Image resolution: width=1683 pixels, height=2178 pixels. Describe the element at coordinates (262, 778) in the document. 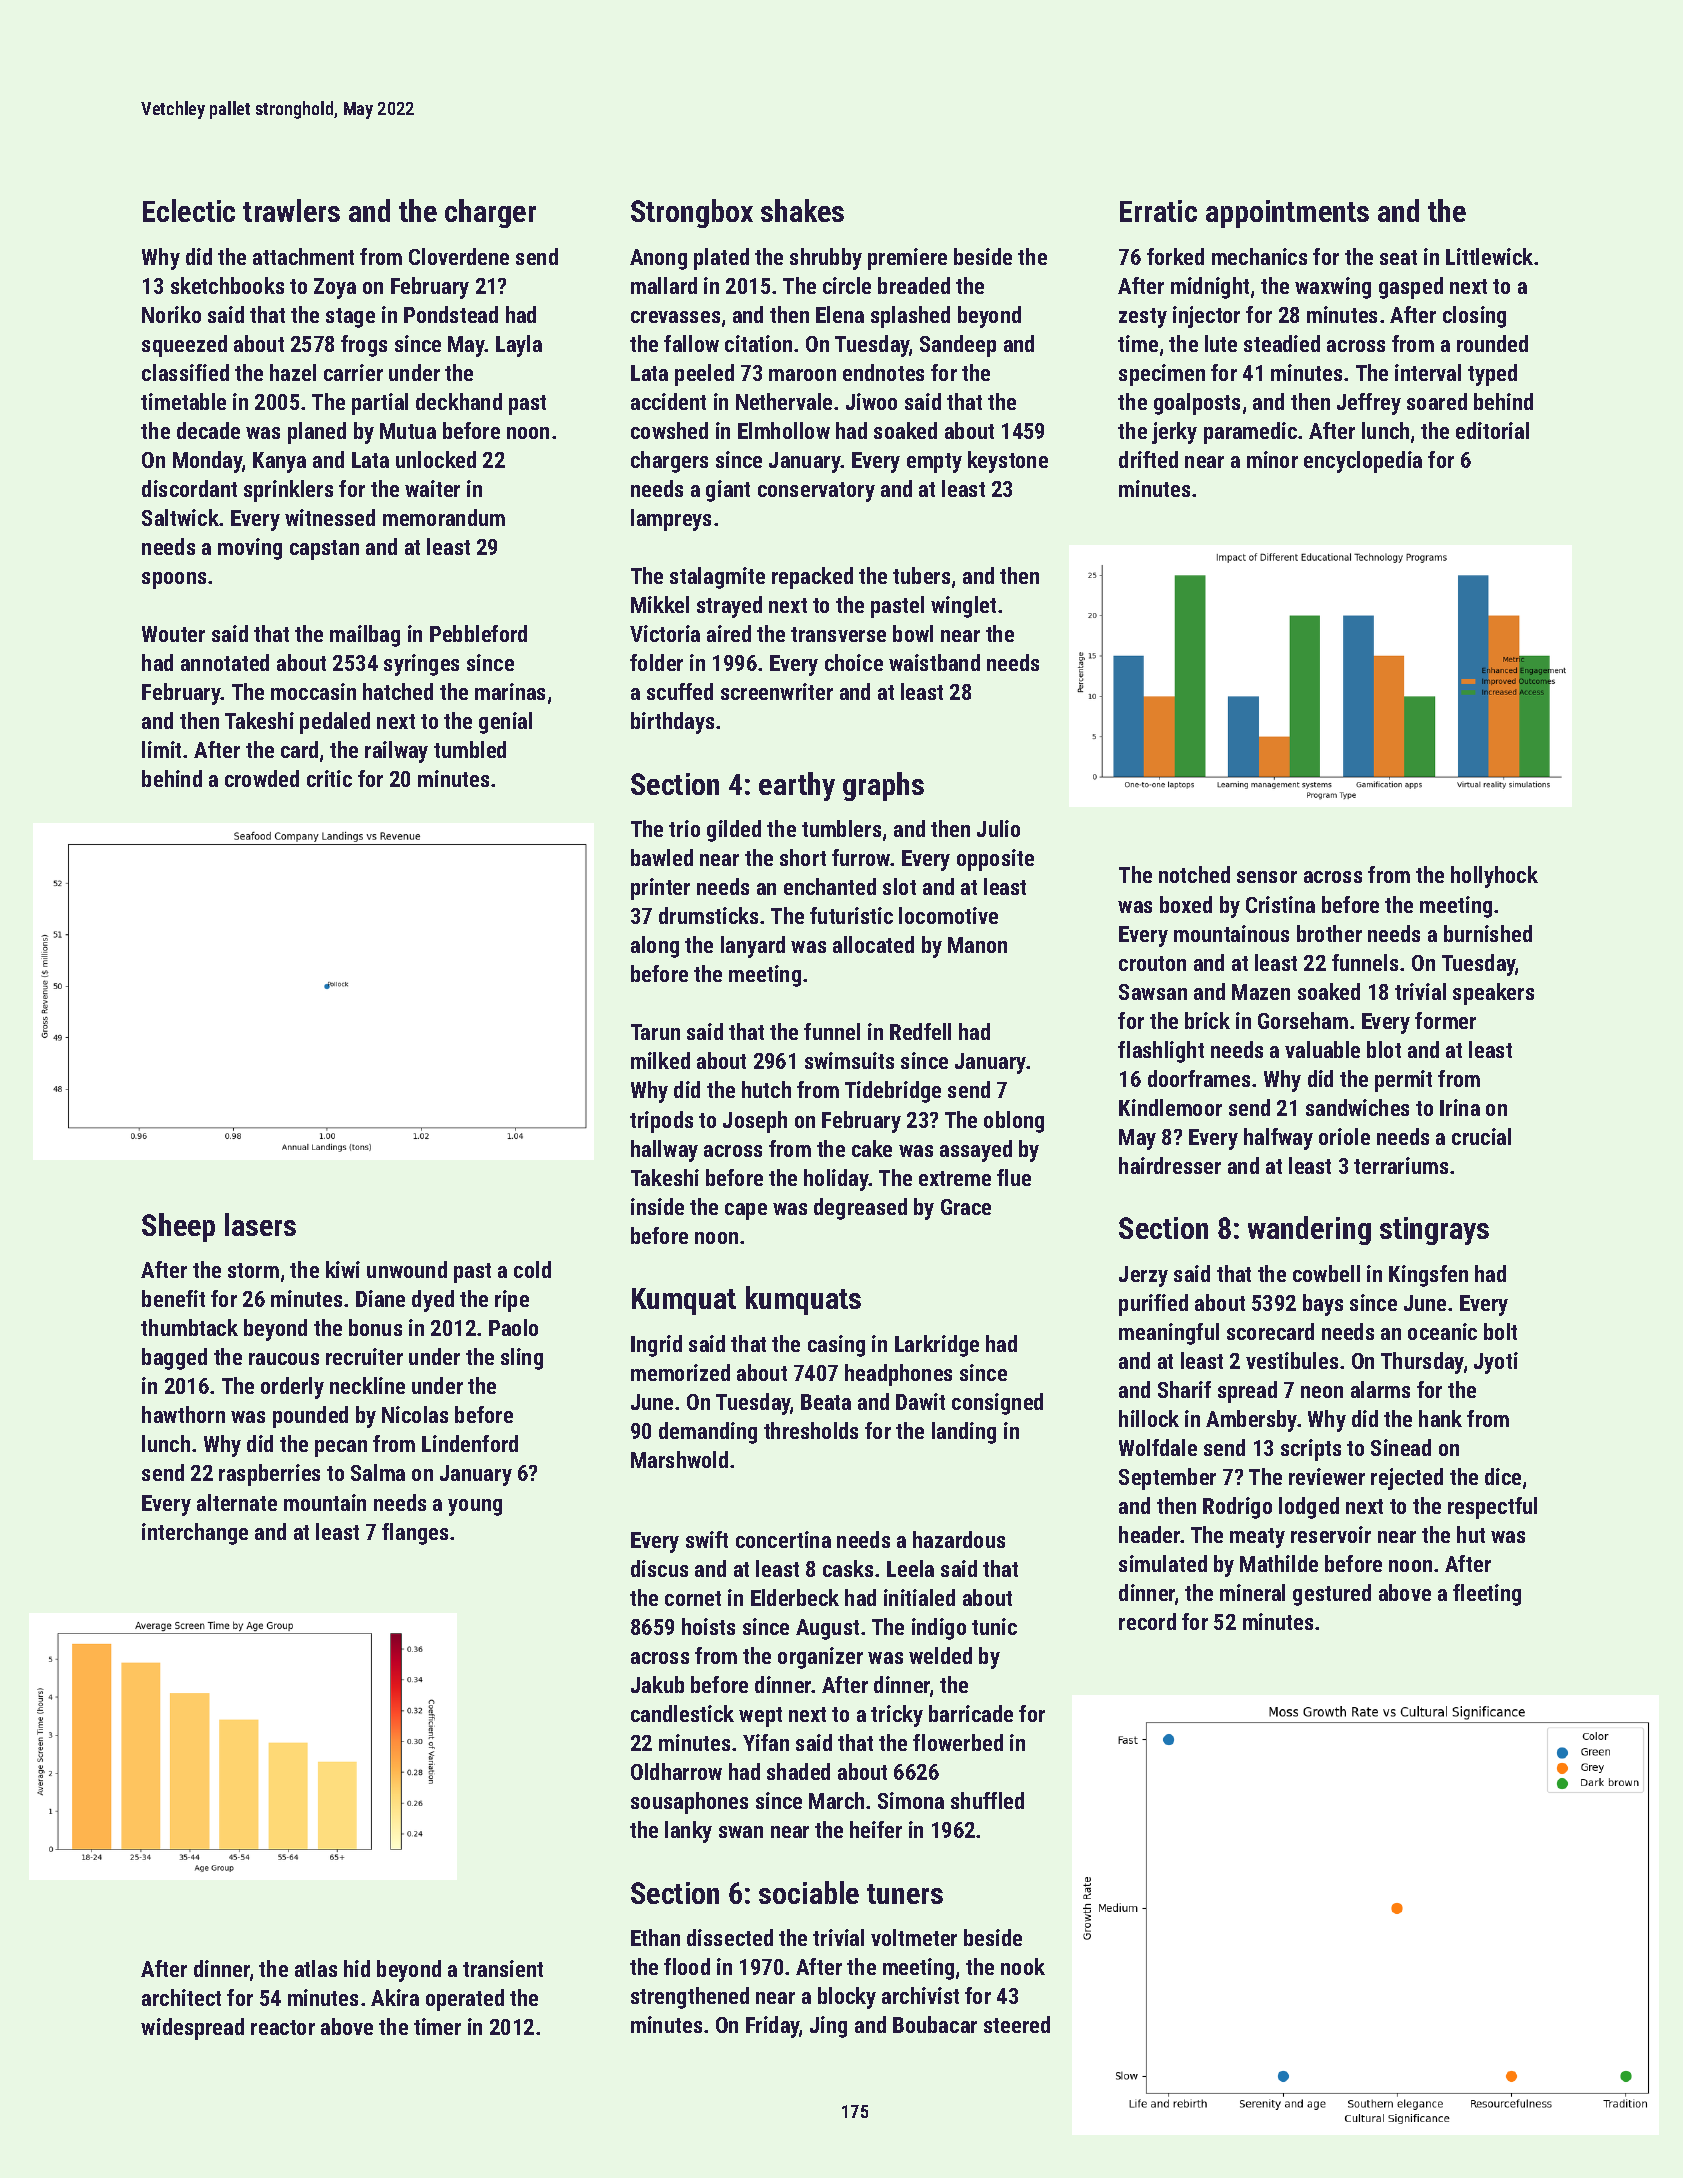

I see `crowded` at that location.
